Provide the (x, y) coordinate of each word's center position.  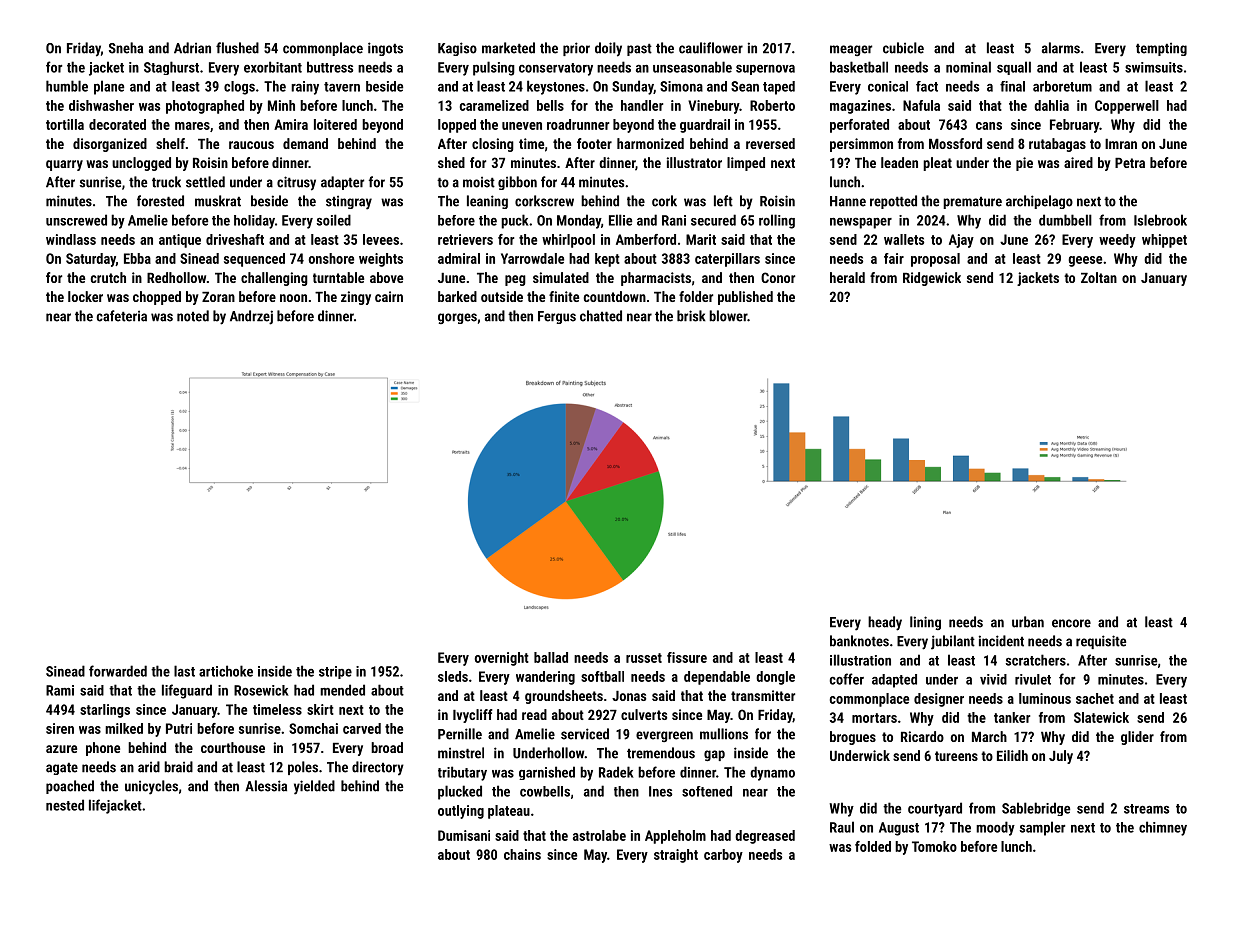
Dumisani (464, 835)
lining (925, 623)
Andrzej (251, 317)
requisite (1101, 642)
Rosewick (261, 690)
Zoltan (1099, 277)
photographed (205, 107)
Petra (1130, 163)
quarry (64, 165)
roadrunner (578, 124)
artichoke (226, 671)
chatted (601, 316)
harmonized (650, 143)
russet (644, 658)
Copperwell (1127, 107)
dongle (775, 678)
